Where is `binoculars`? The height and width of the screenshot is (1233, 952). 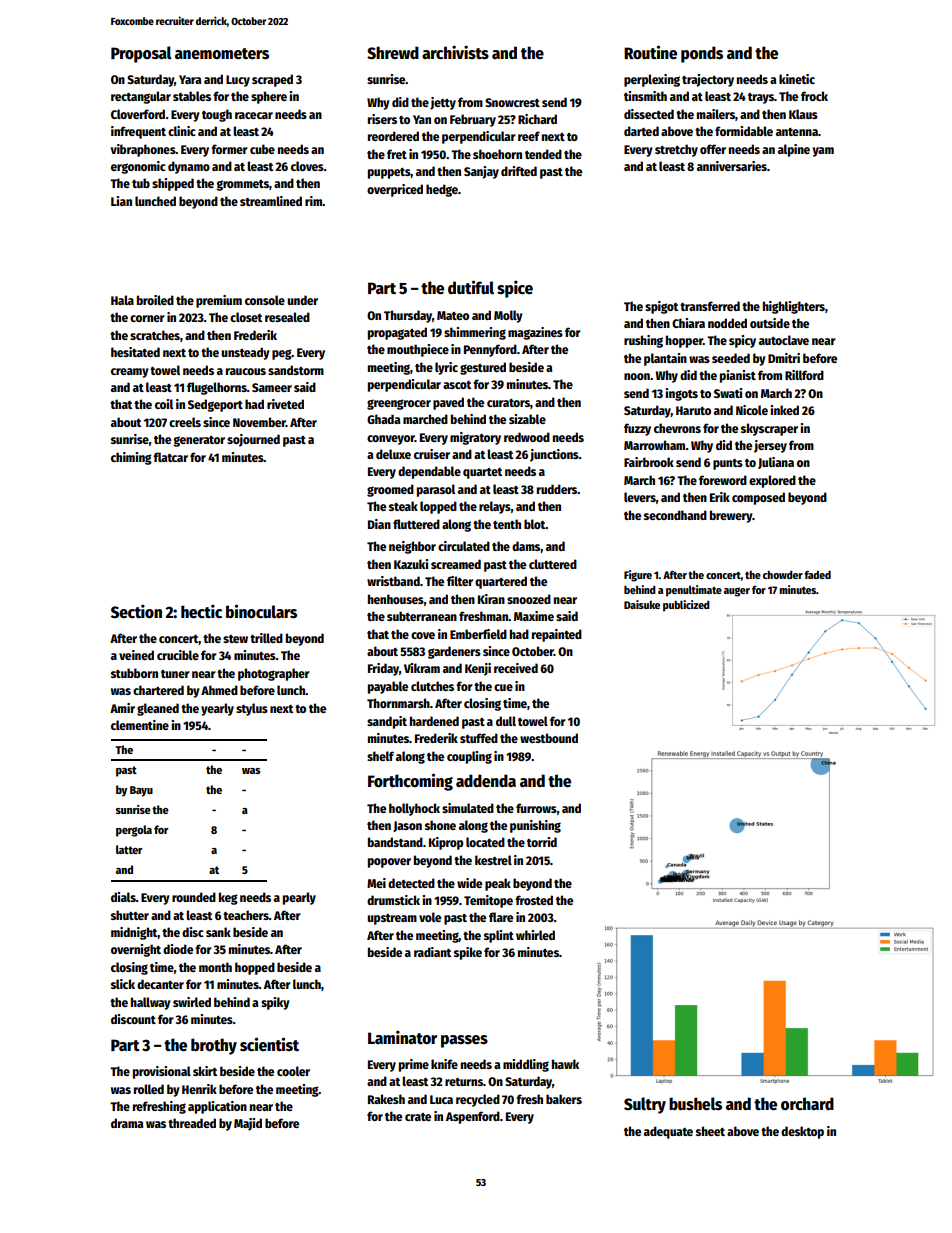 binoculars is located at coordinates (261, 611).
